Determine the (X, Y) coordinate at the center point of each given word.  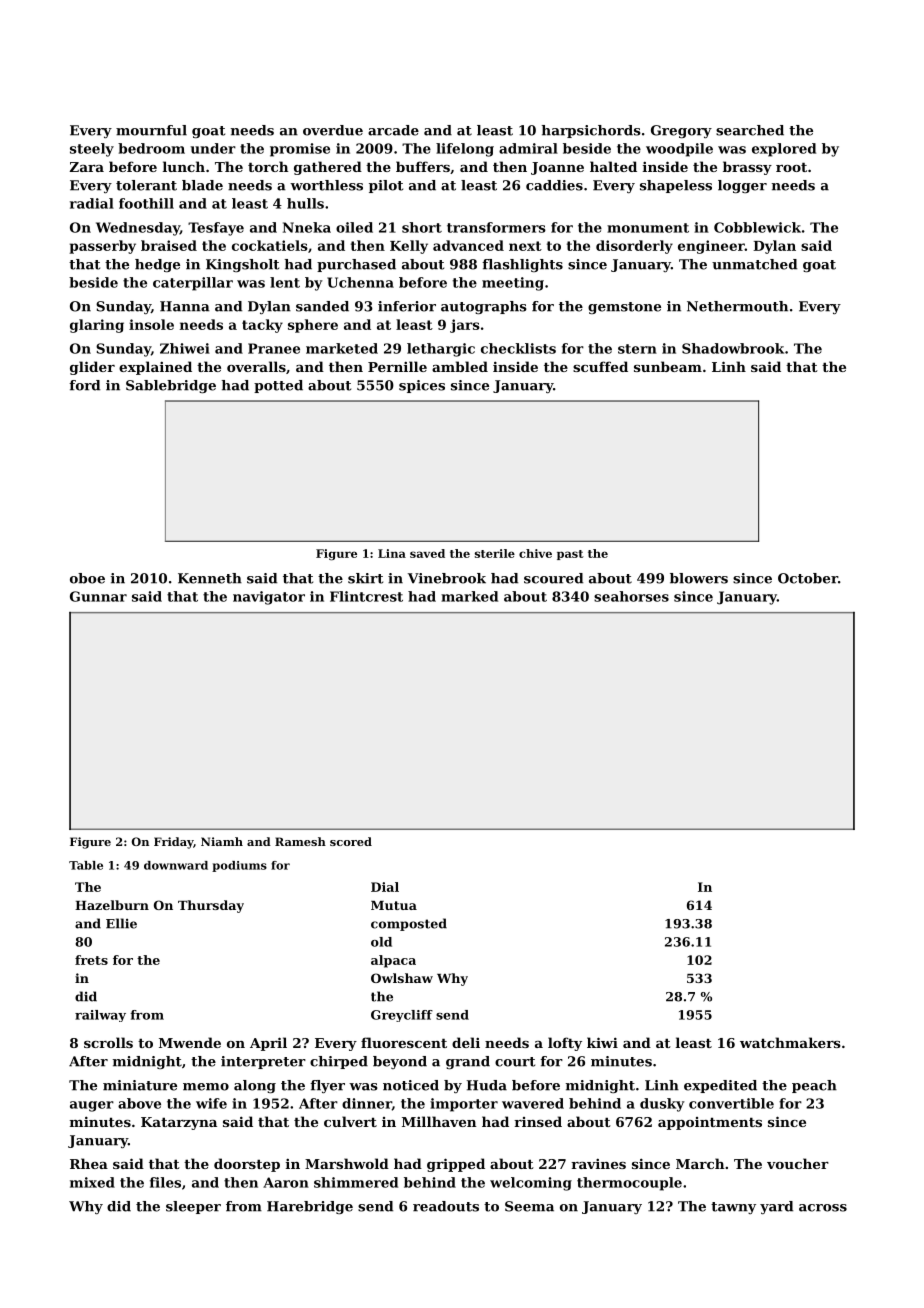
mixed (92, 1182)
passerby (102, 247)
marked (469, 596)
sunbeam (668, 366)
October (808, 578)
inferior (407, 306)
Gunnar (98, 596)
